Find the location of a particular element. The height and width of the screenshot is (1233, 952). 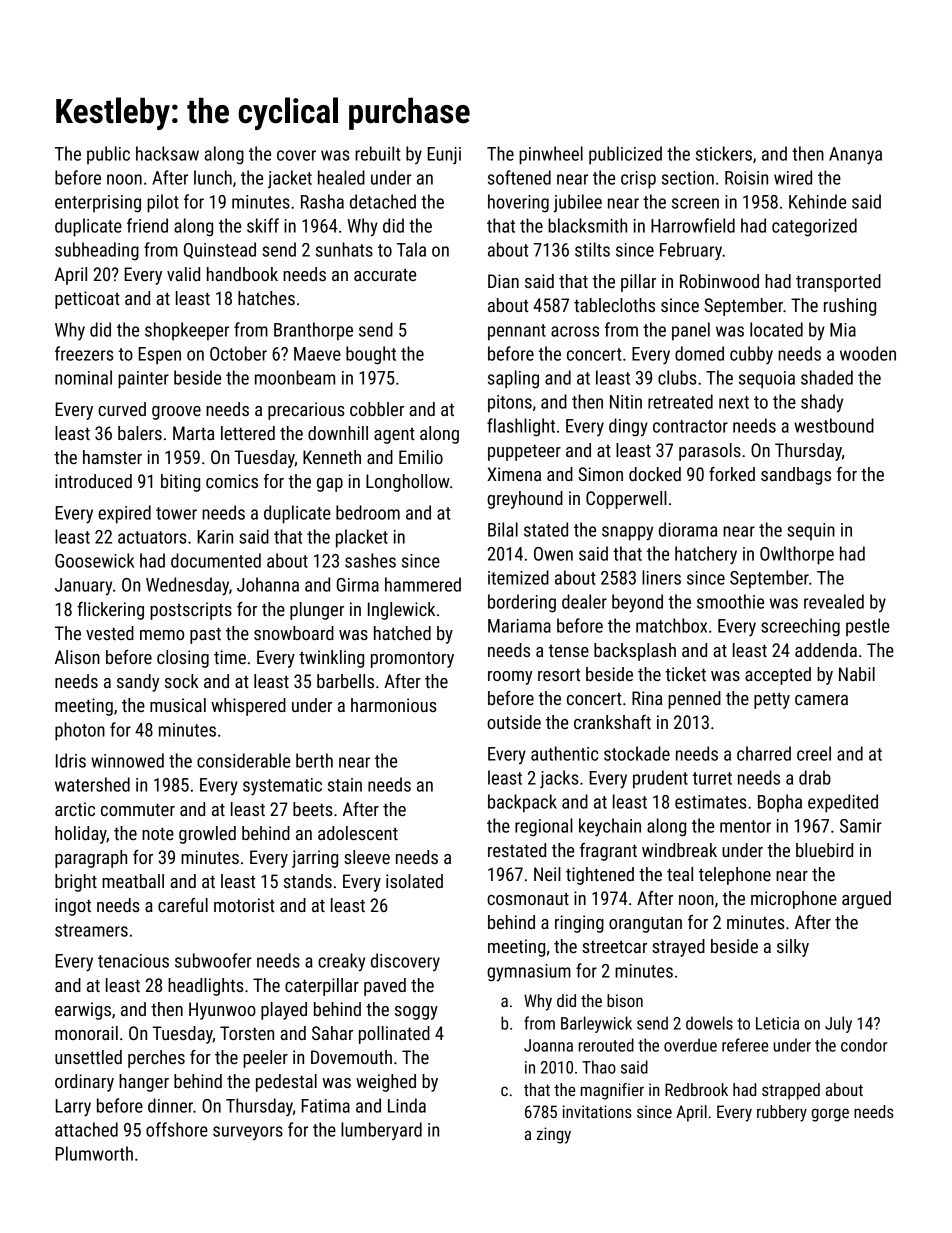

rebuilt is located at coordinates (378, 153).
